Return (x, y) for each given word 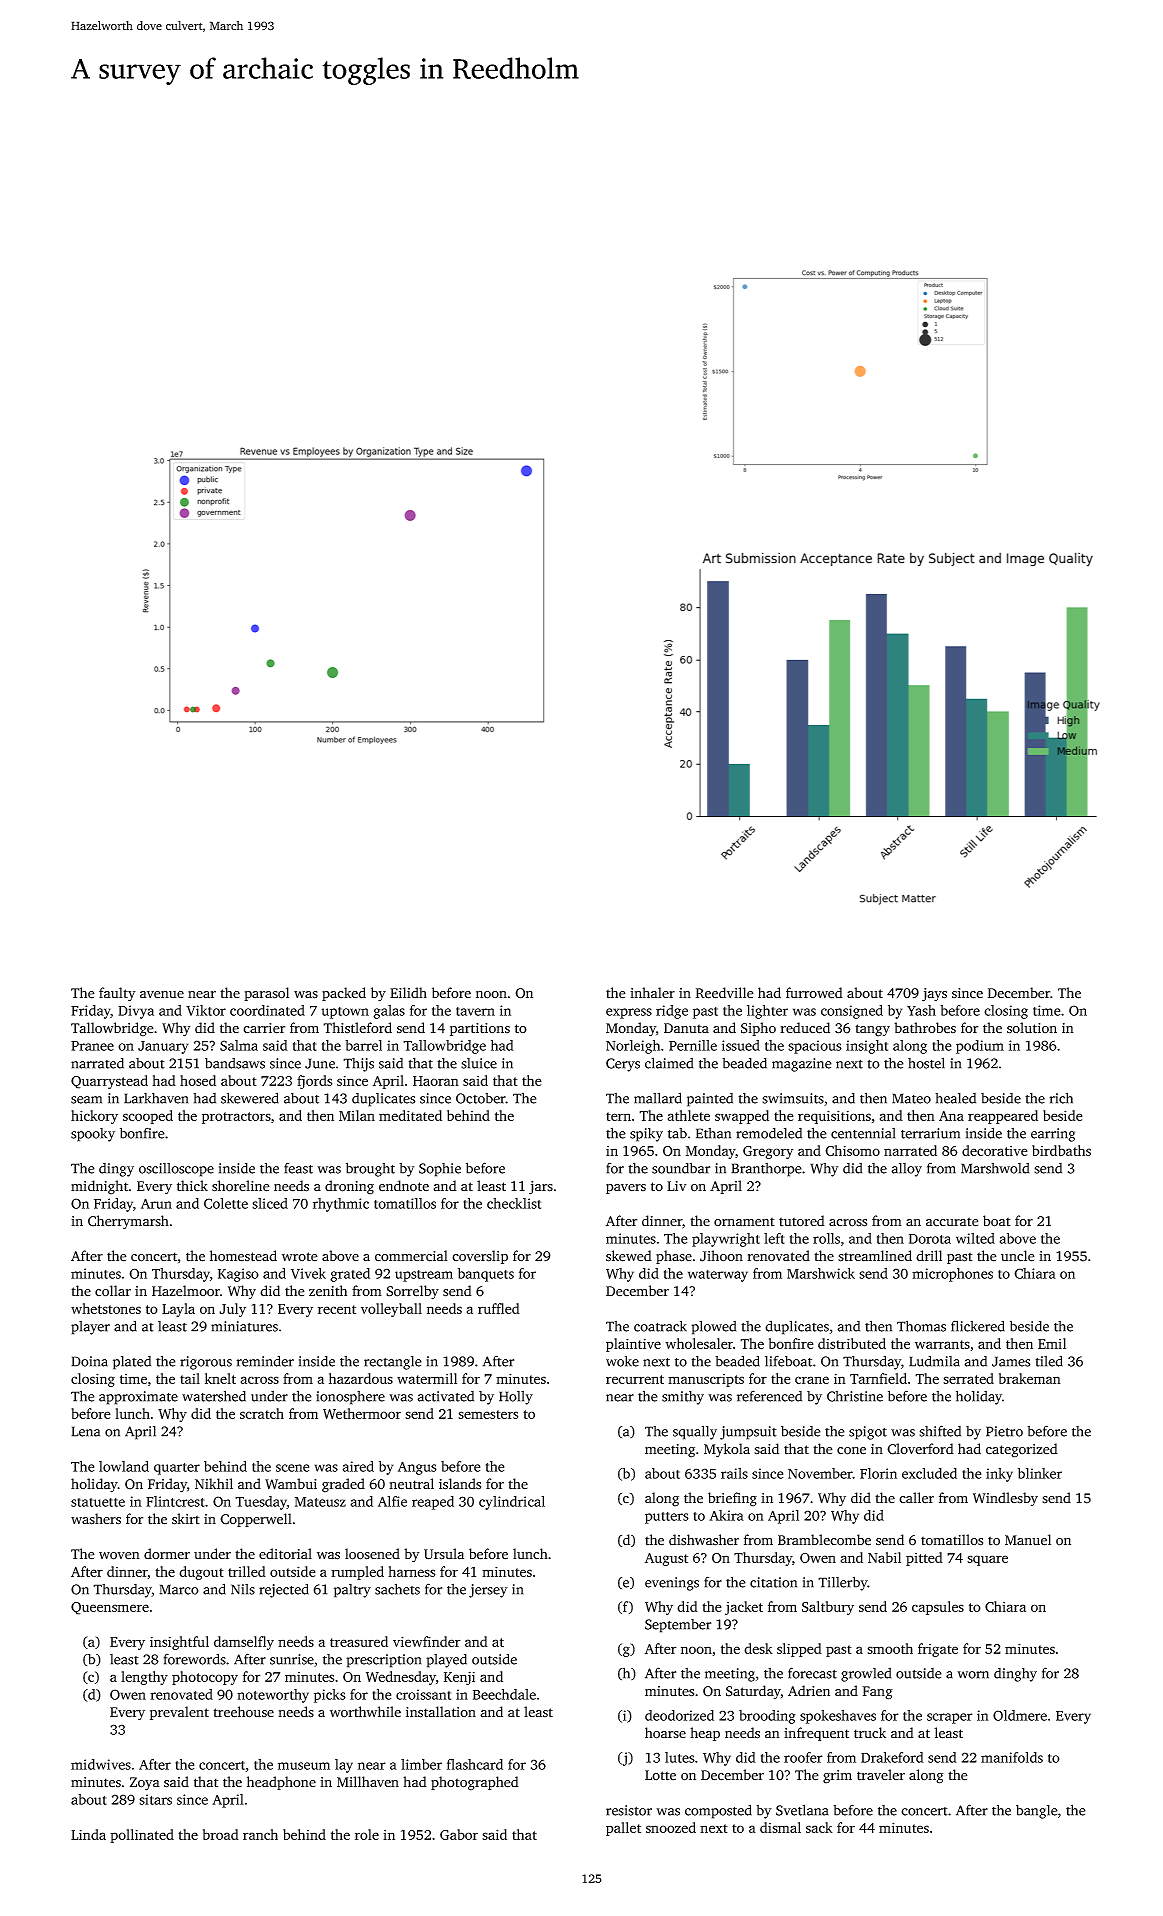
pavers (626, 1189)
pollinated (142, 1836)
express (629, 1013)
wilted (975, 1238)
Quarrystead (109, 1082)
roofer (803, 1757)
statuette (98, 1502)
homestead (243, 1256)
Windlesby (1005, 1499)
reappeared (1003, 1117)
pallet (623, 1829)
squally (695, 1432)
